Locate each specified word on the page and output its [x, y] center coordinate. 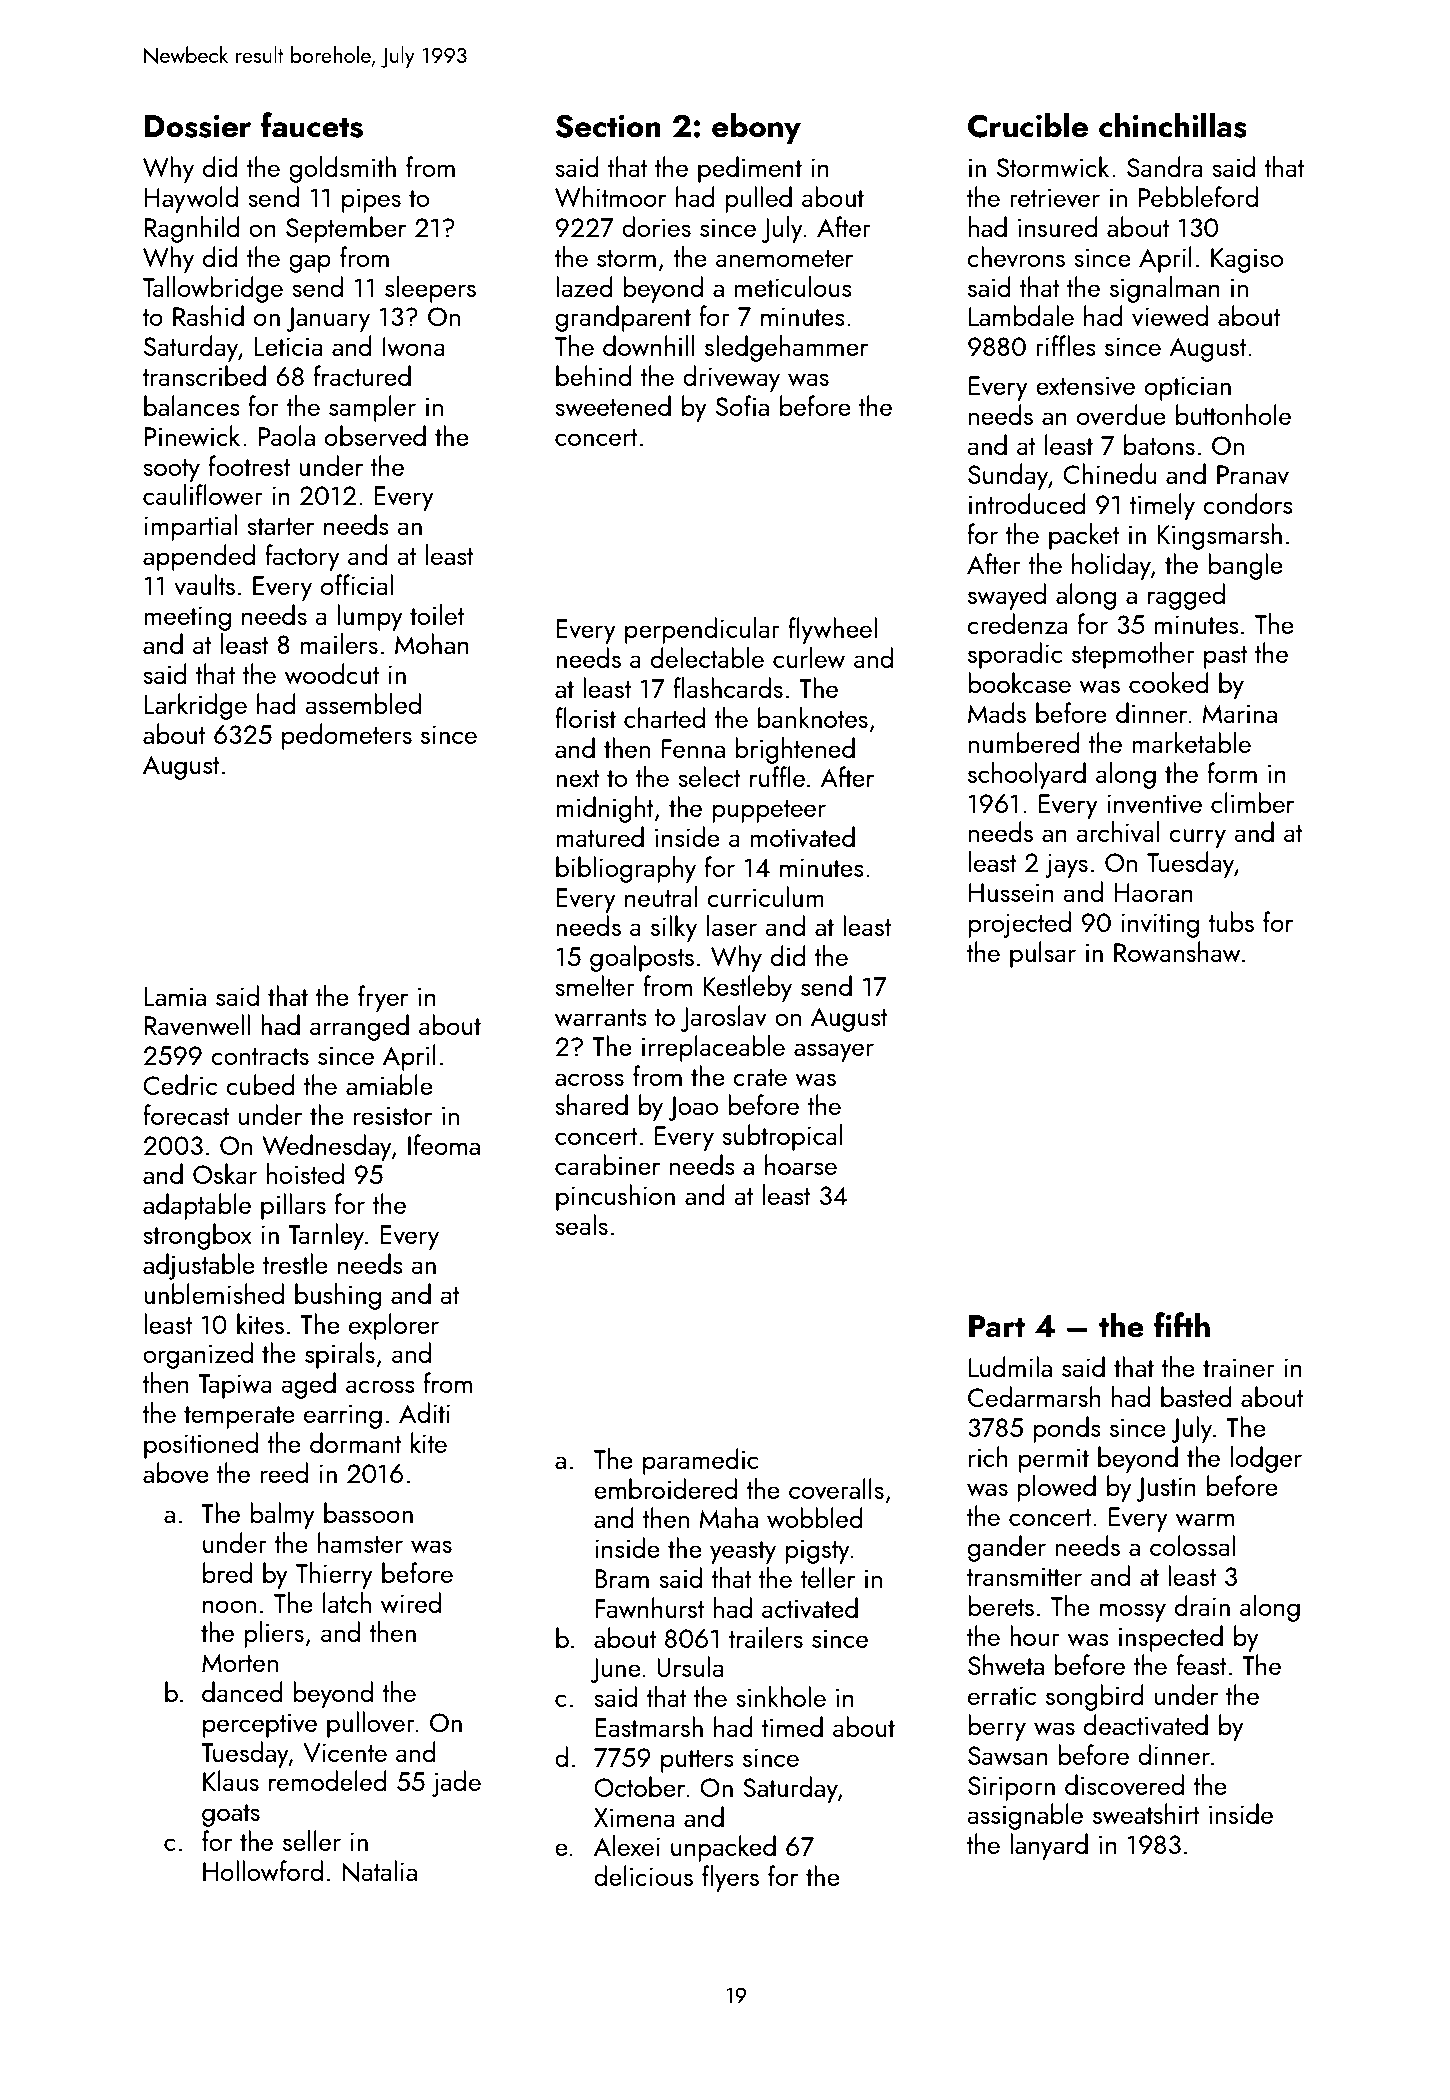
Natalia [379, 1871]
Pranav [1253, 474]
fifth [1182, 1324]
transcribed [204, 375]
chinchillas [1173, 125]
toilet [437, 614]
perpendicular [702, 630]
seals [581, 1224]
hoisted [305, 1173]
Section [608, 126]
